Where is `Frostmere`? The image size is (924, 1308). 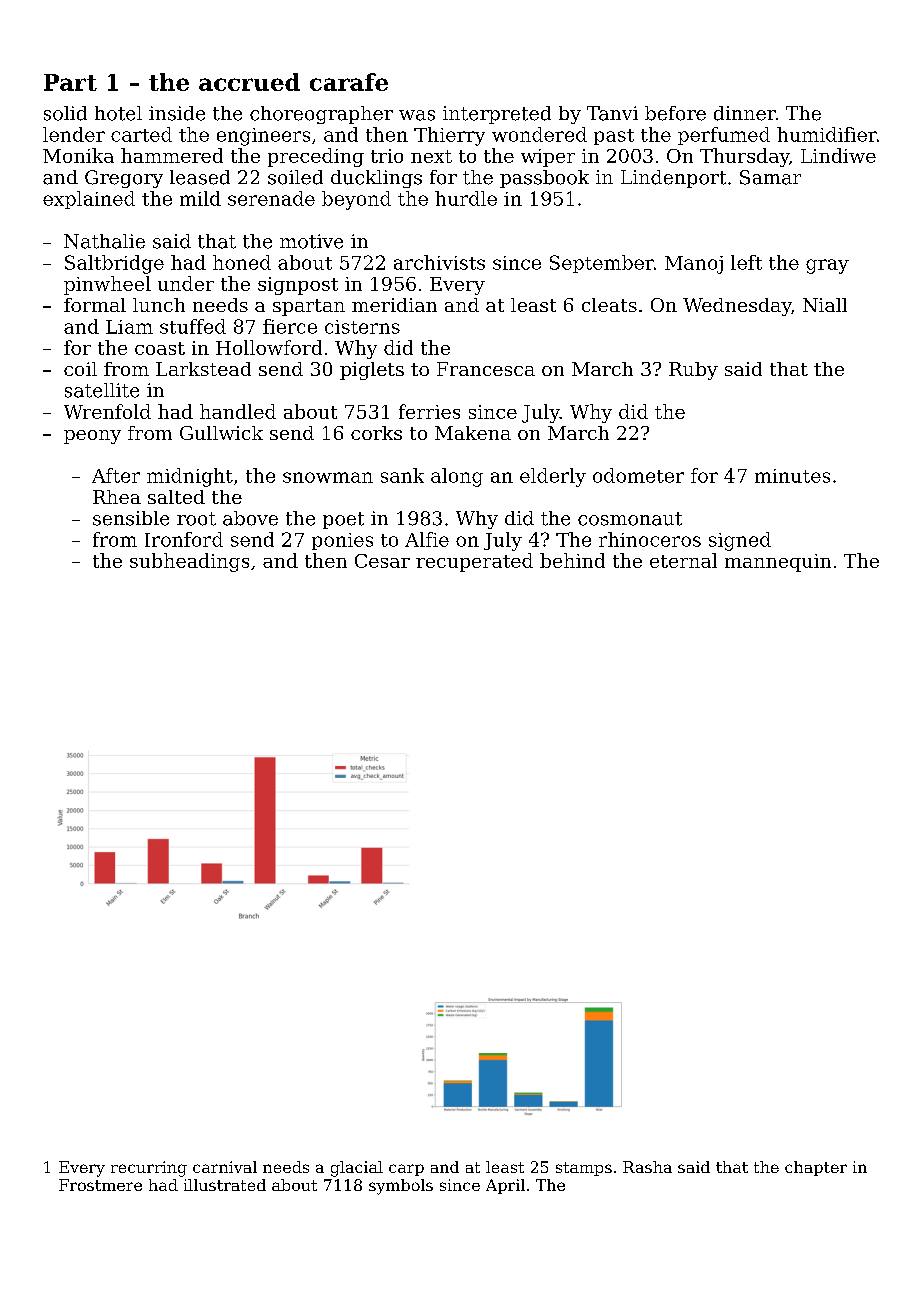
Frostmere is located at coordinates (100, 1185).
